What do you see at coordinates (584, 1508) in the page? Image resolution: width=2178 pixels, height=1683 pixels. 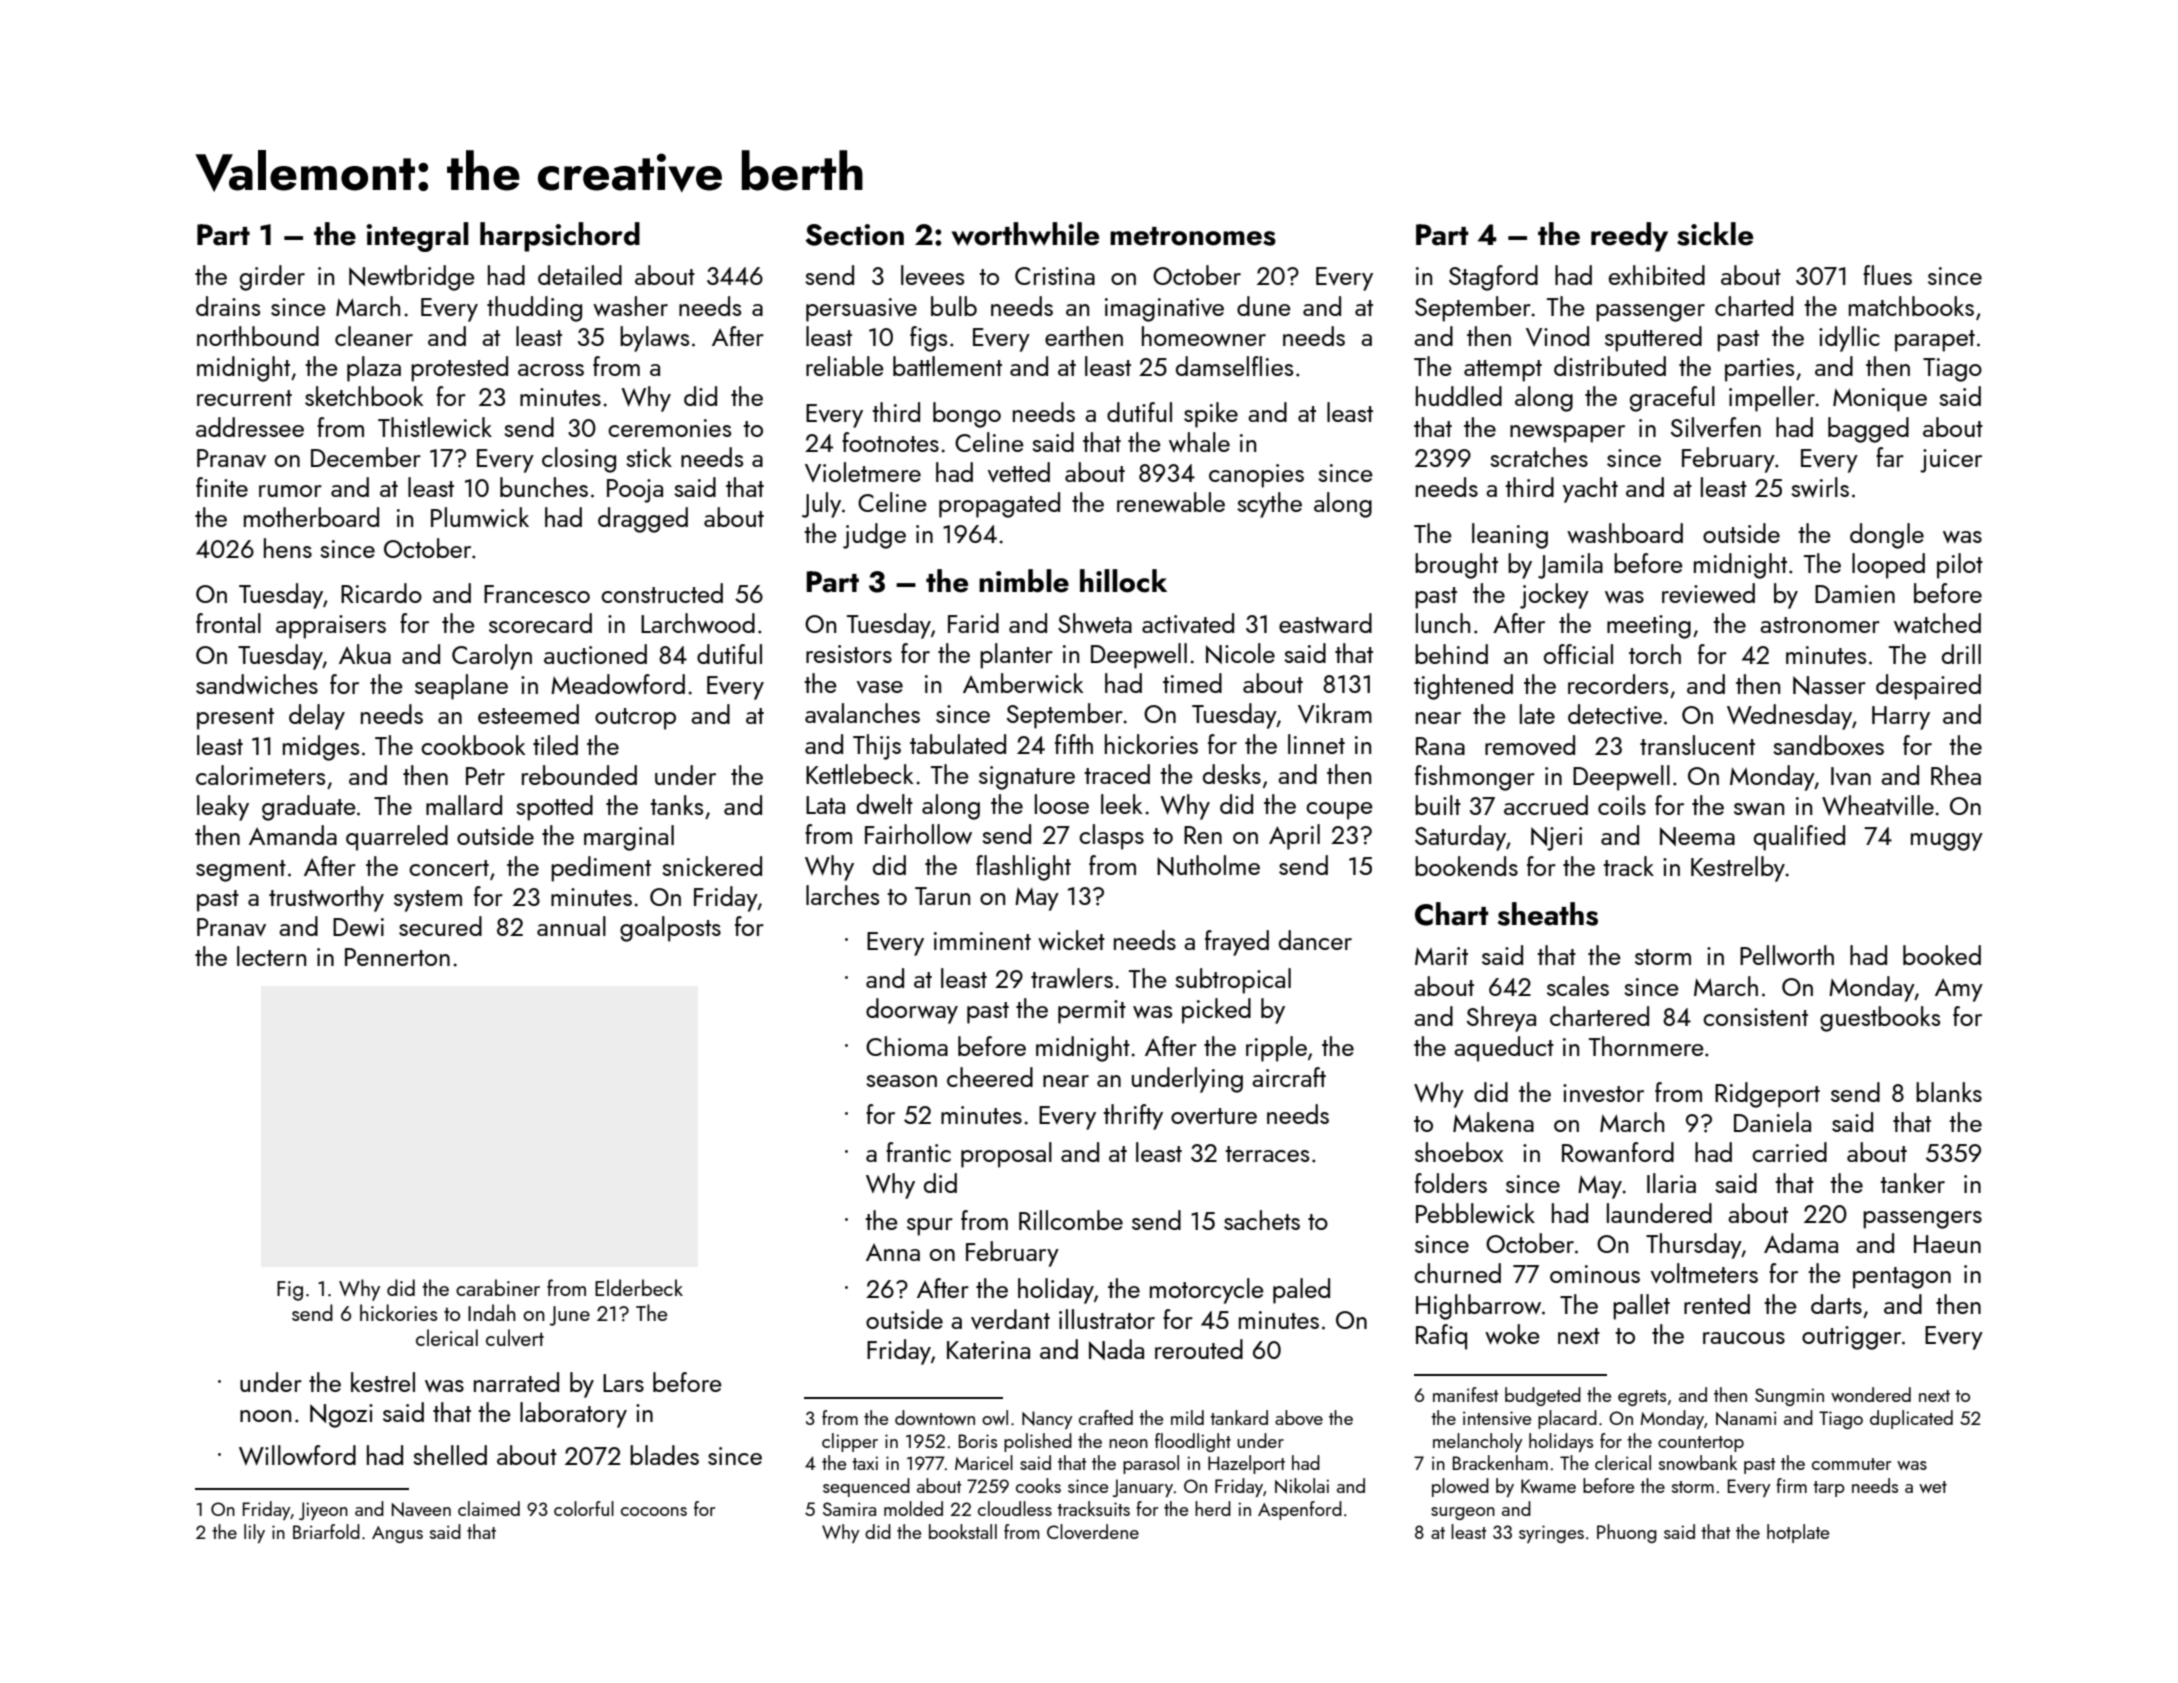 I see `colorful` at bounding box center [584, 1508].
